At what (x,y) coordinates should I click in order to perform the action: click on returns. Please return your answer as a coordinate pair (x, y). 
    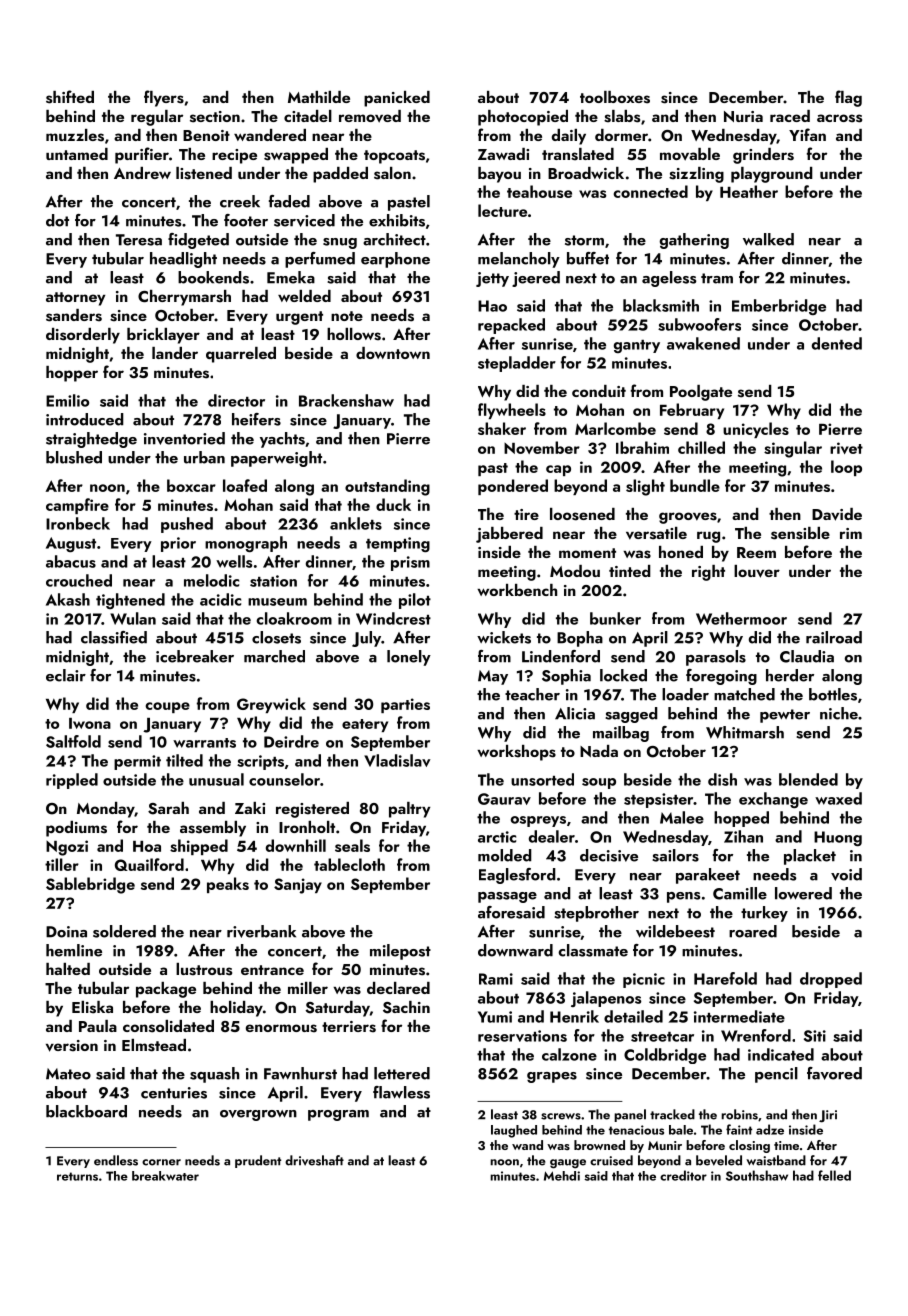
    Looking at the image, I should click on (77, 1176).
